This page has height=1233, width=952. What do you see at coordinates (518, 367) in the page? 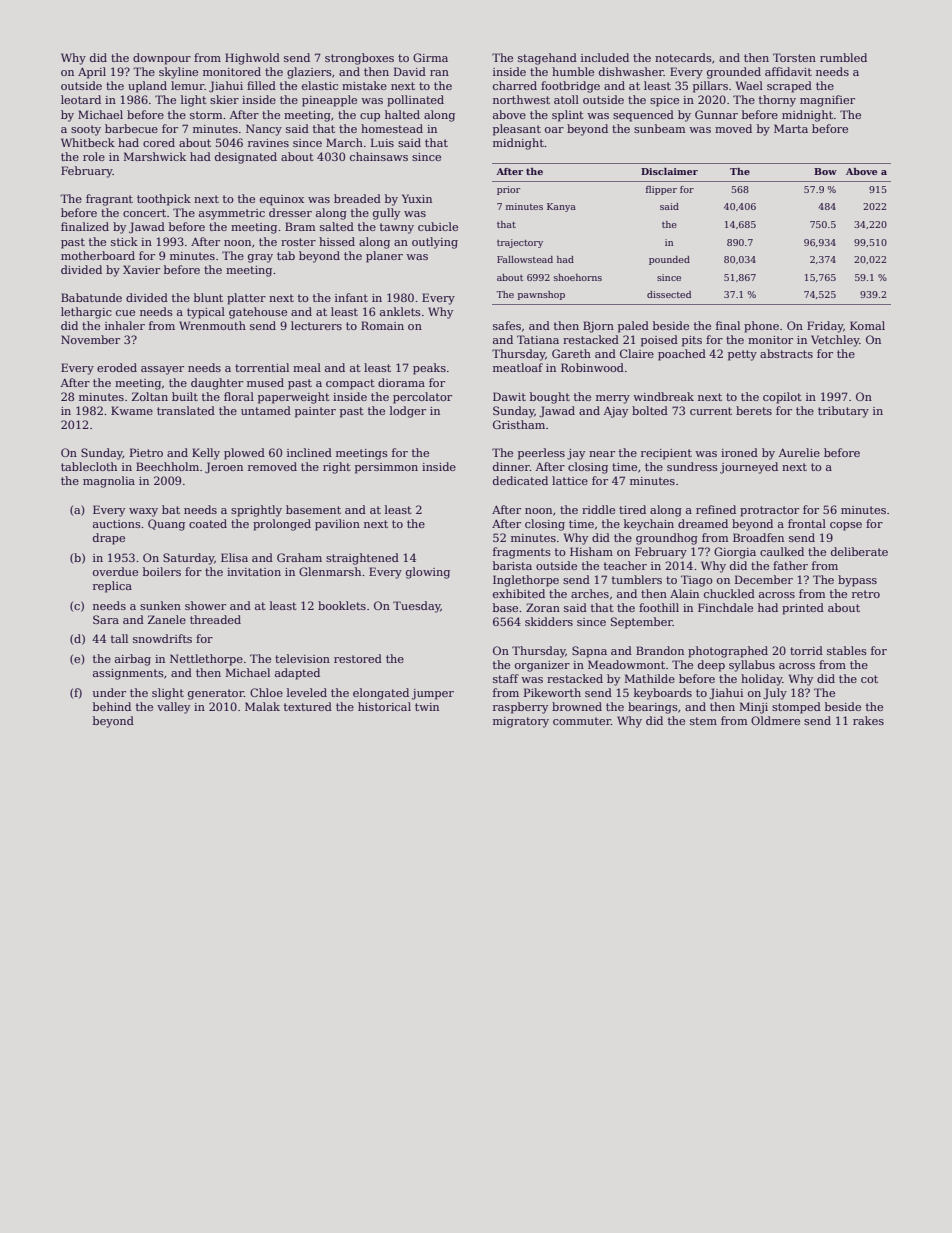
I see `meatloaf` at bounding box center [518, 367].
